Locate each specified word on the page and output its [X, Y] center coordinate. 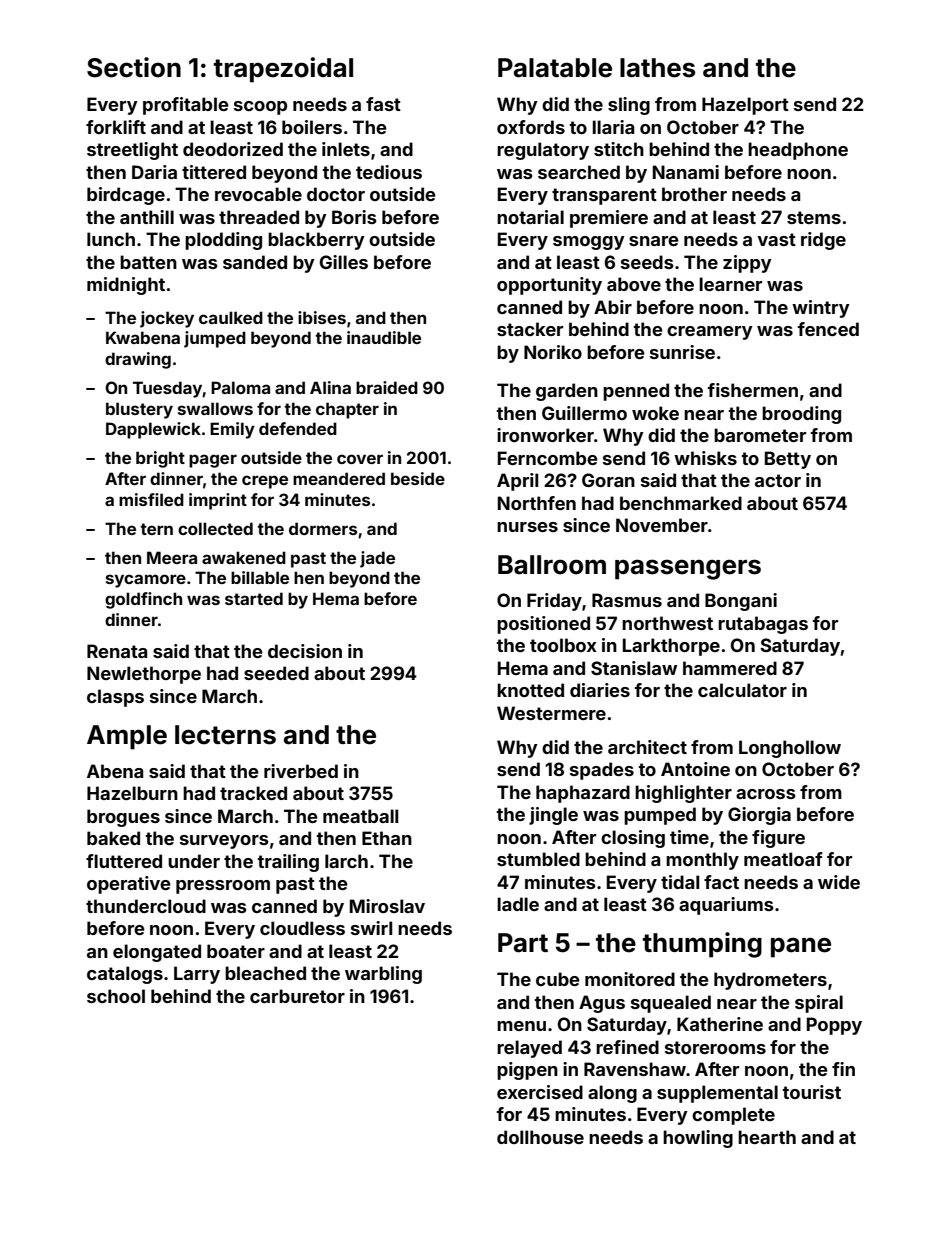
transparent [604, 196]
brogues [123, 818]
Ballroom [552, 565]
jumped [215, 339]
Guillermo [584, 413]
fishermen [752, 390]
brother [694, 194]
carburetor [297, 996]
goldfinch [143, 600]
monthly [702, 861]
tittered [214, 172]
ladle [518, 904]
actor [778, 480]
